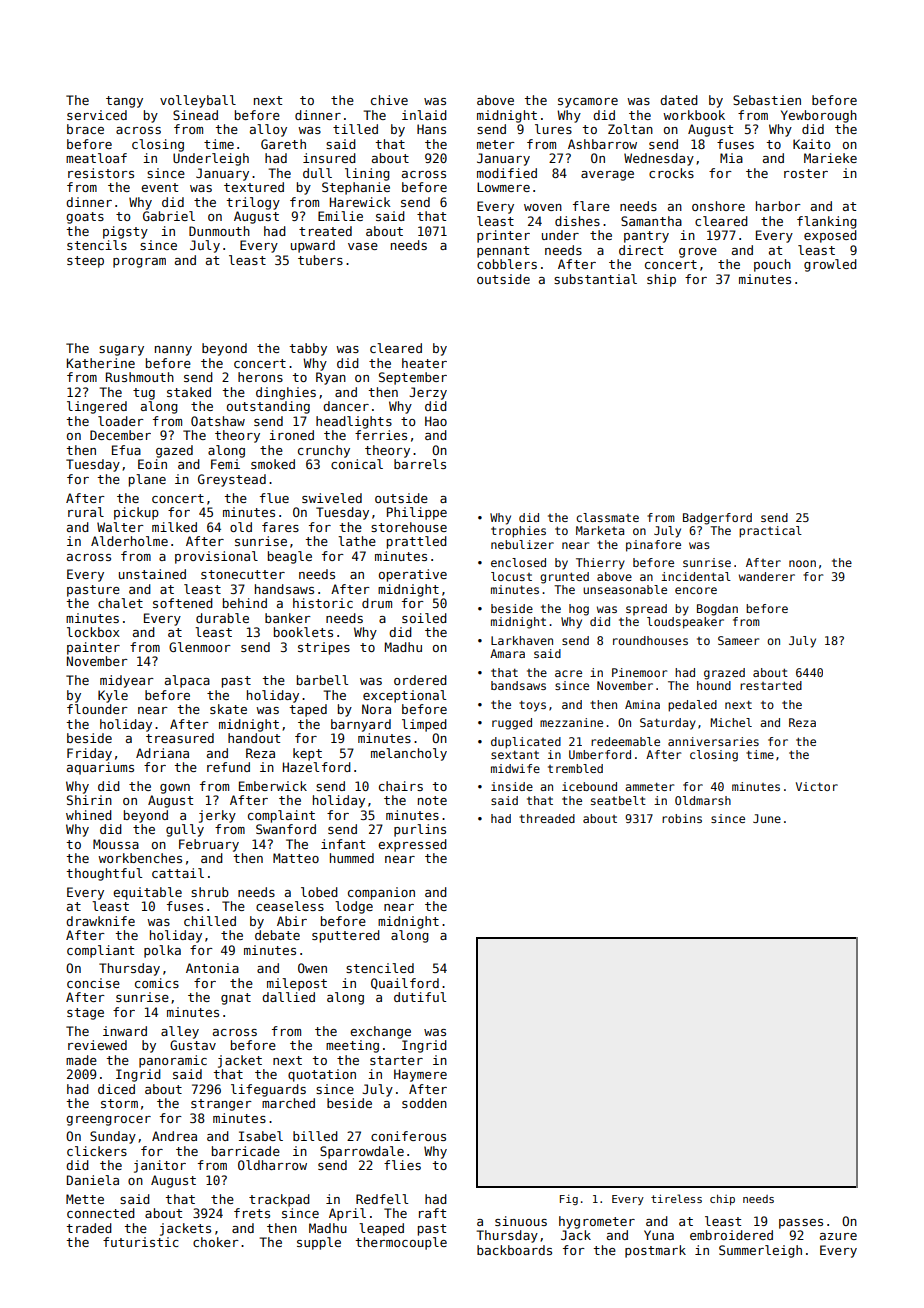 This document has width=924, height=1308. I want to click on April, so click(347, 1214).
